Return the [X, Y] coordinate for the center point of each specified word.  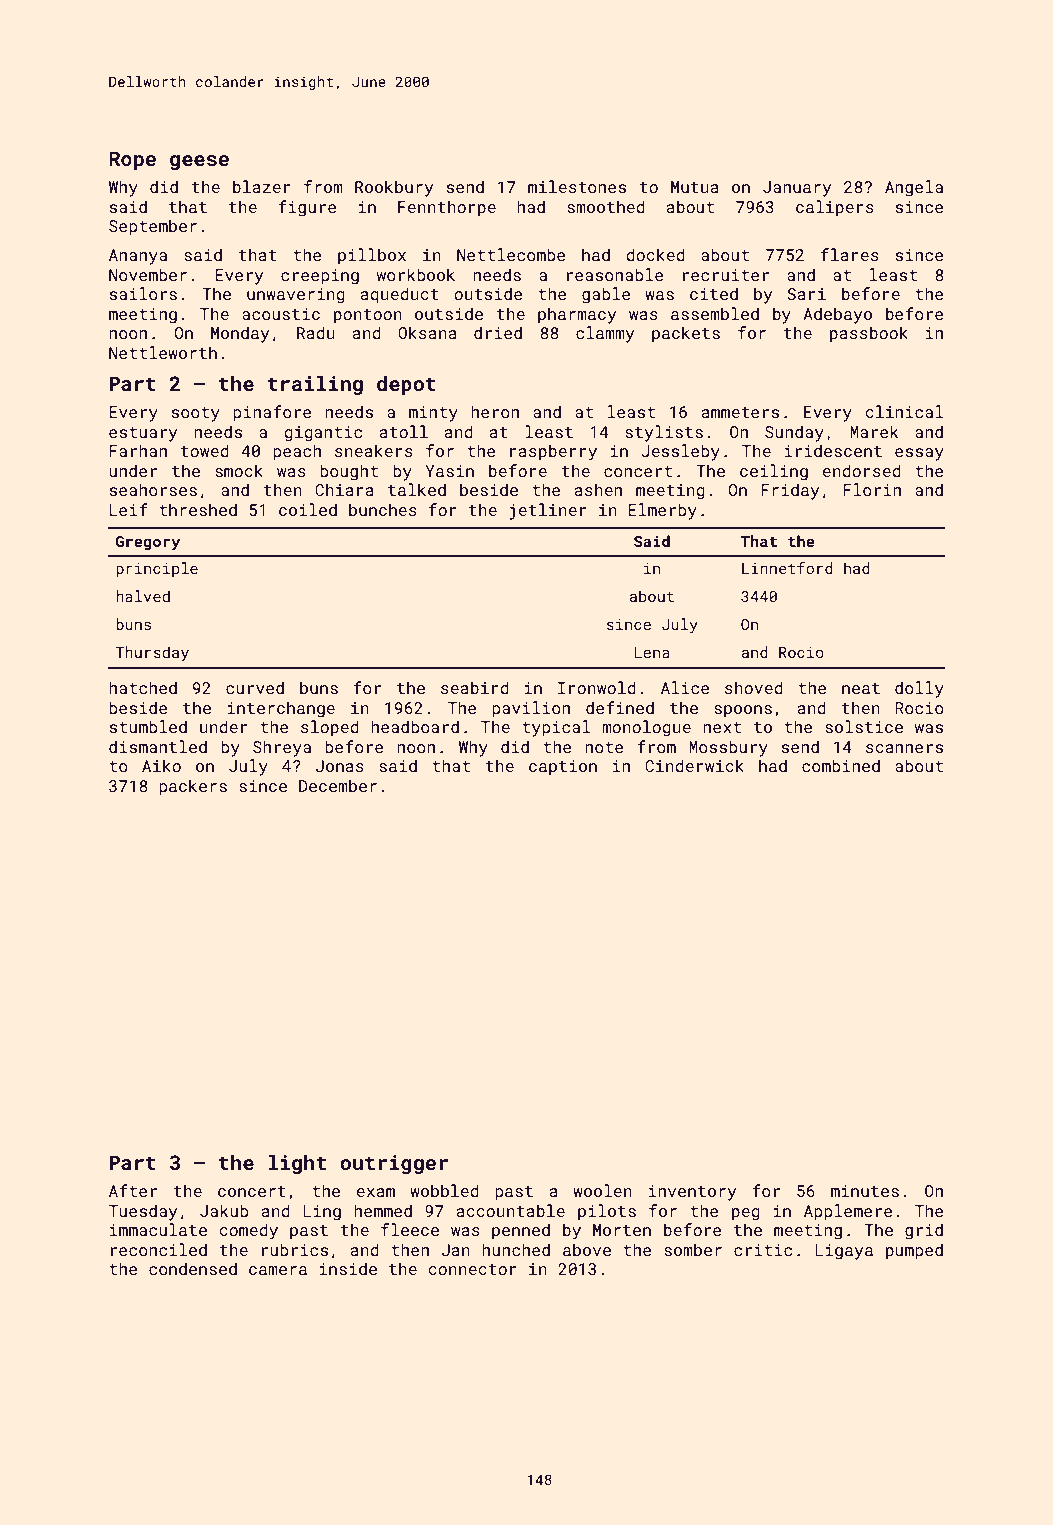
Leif [129, 509]
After [133, 1190]
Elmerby [662, 511]
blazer [262, 186]
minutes [865, 1191]
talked [417, 489]
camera [278, 1270]
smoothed [606, 206]
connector [472, 1269]
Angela [914, 188]
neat [861, 688]
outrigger [394, 1164]
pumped [914, 1251]
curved [255, 687]
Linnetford [787, 568]
